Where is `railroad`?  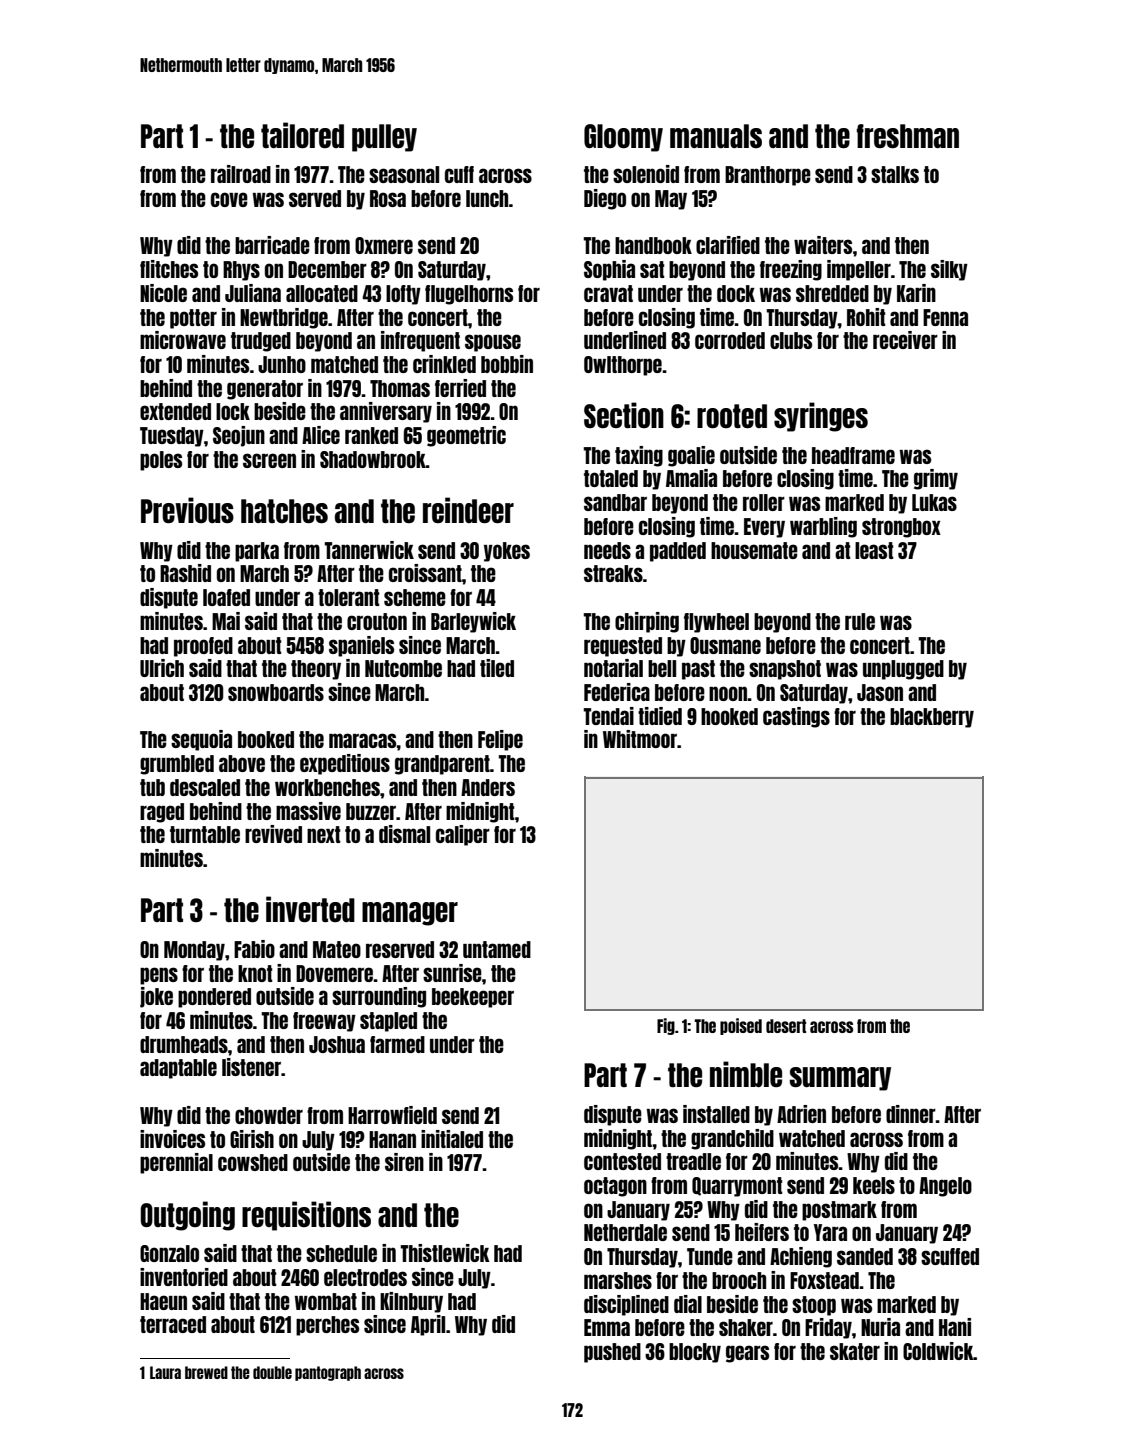
railroad is located at coordinates (241, 174).
